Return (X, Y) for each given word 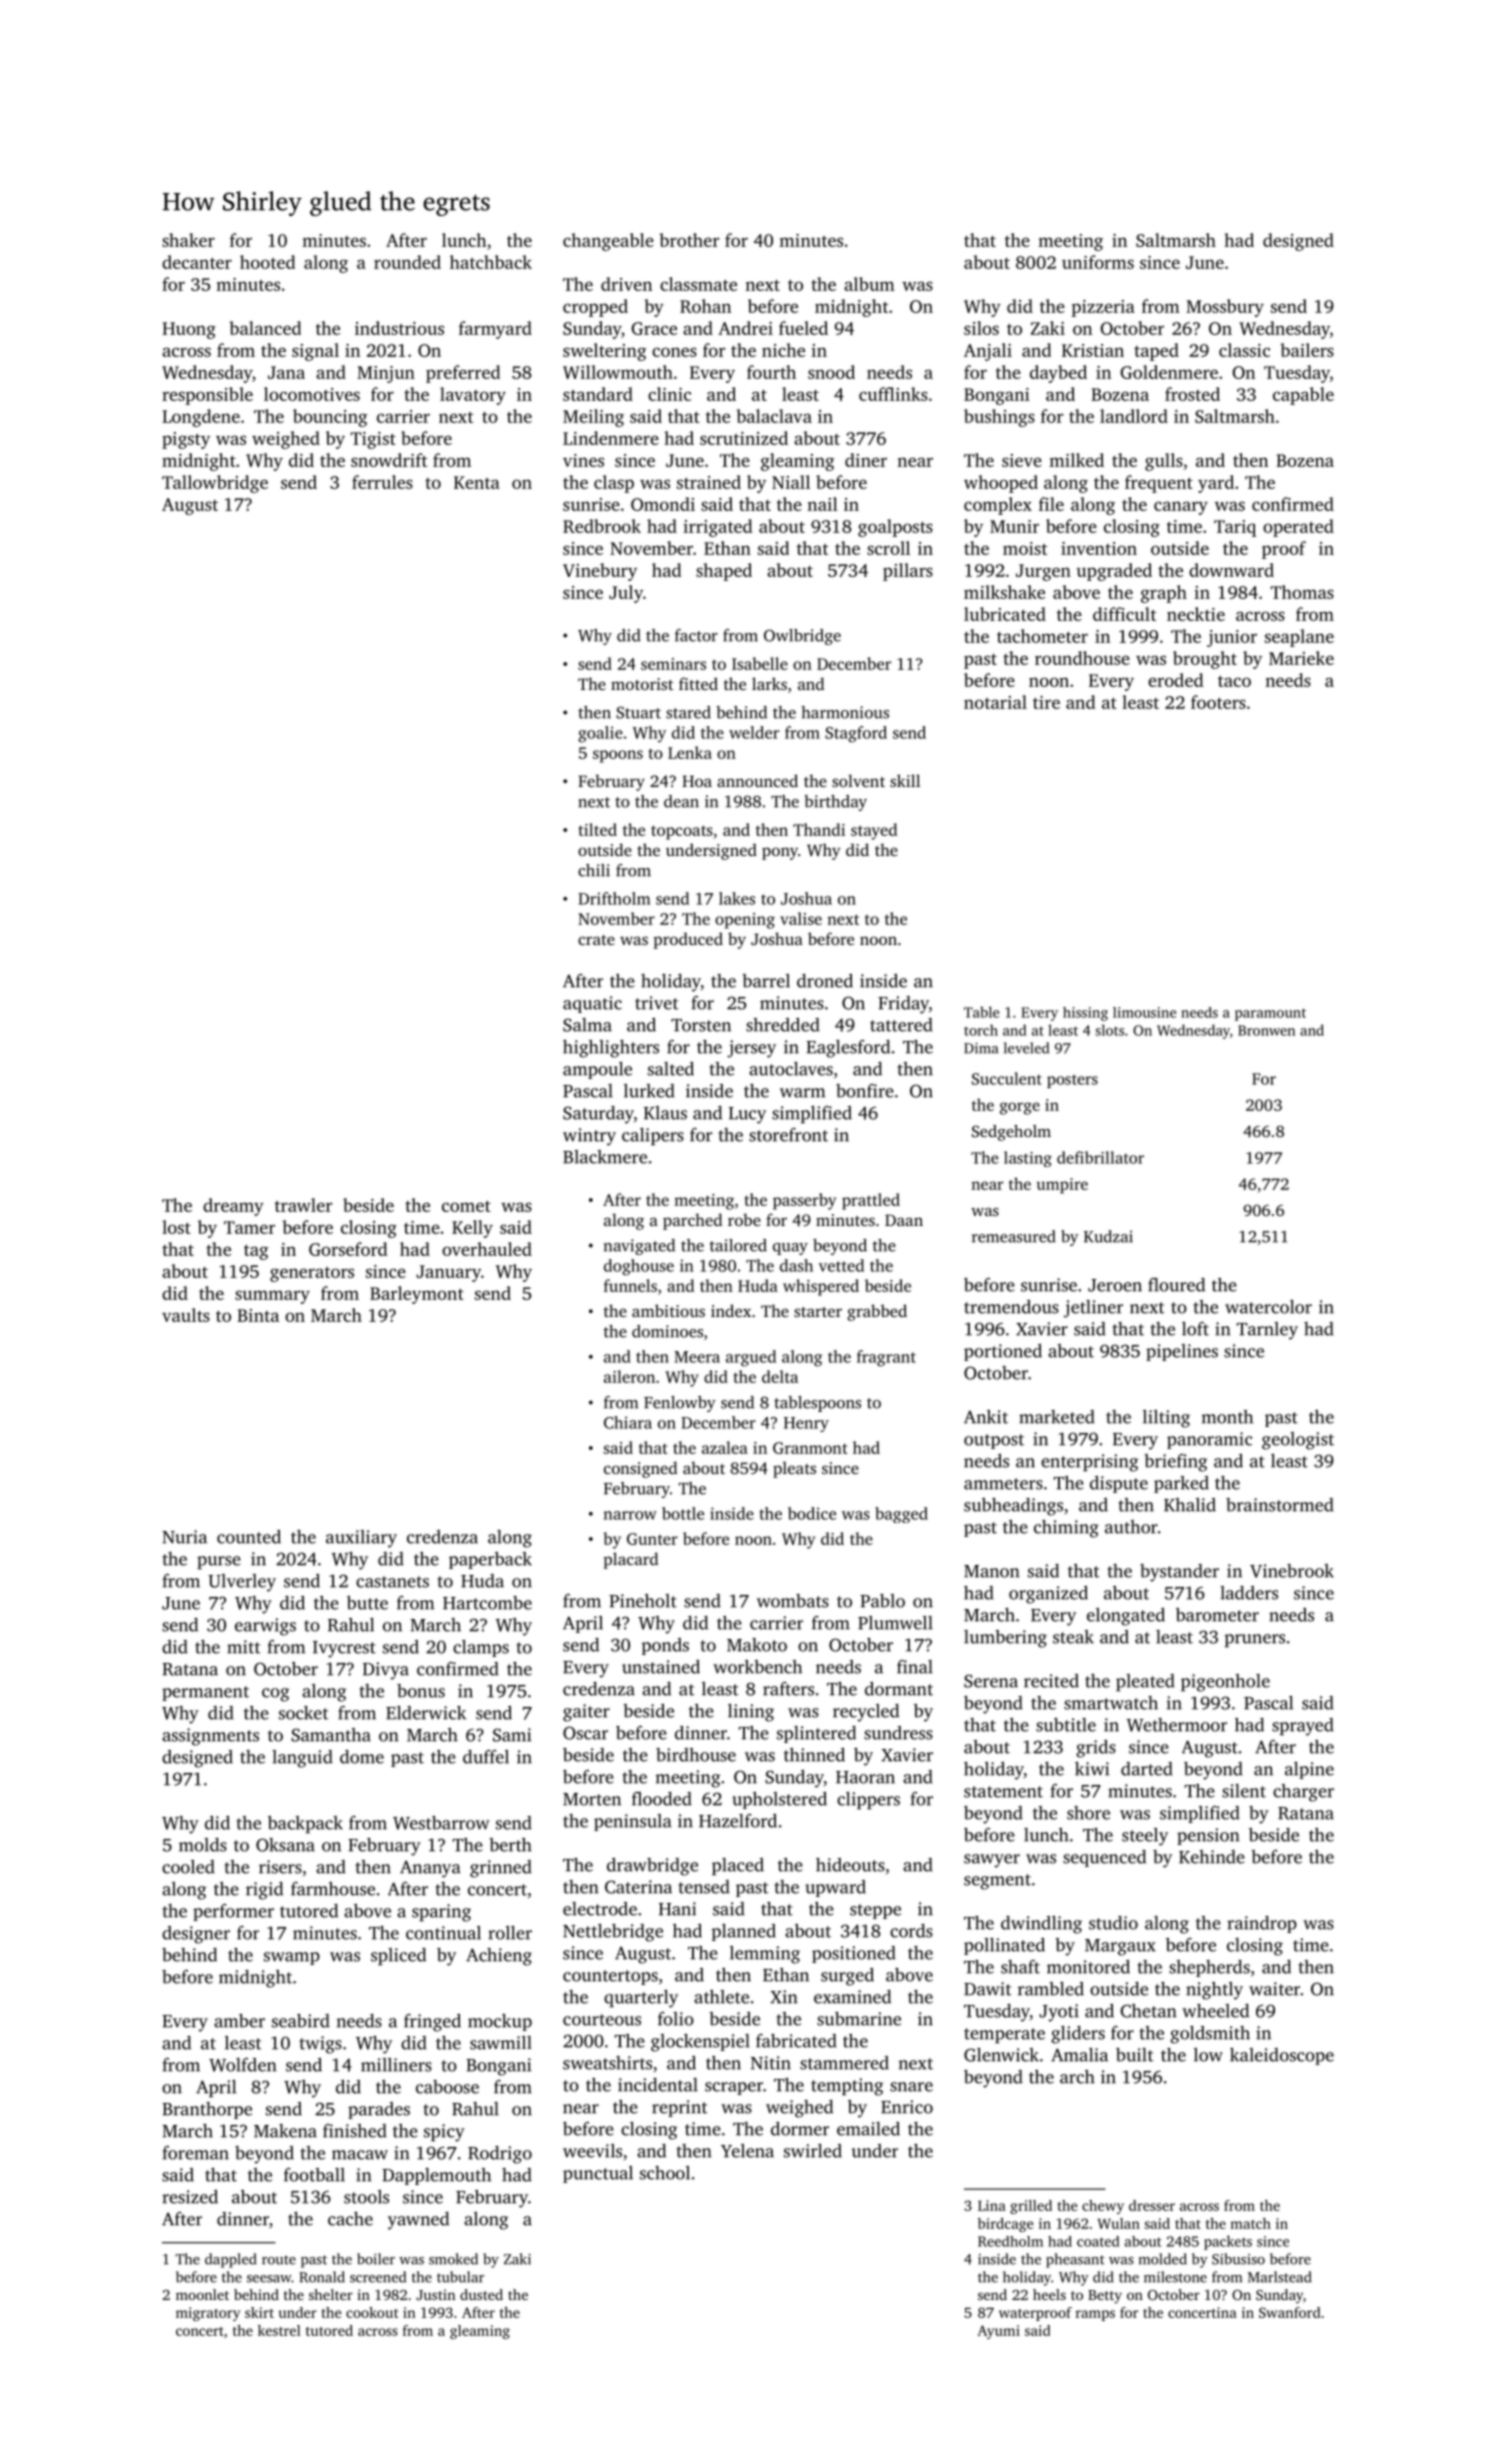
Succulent (1007, 1078)
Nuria (184, 1537)
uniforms (1098, 262)
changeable (608, 242)
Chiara (628, 1422)
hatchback (491, 262)
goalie (600, 734)
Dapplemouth (436, 2176)
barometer (1217, 1615)
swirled (813, 2151)
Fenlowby (680, 1404)
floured (1176, 1285)
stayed (874, 831)
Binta (258, 1315)
